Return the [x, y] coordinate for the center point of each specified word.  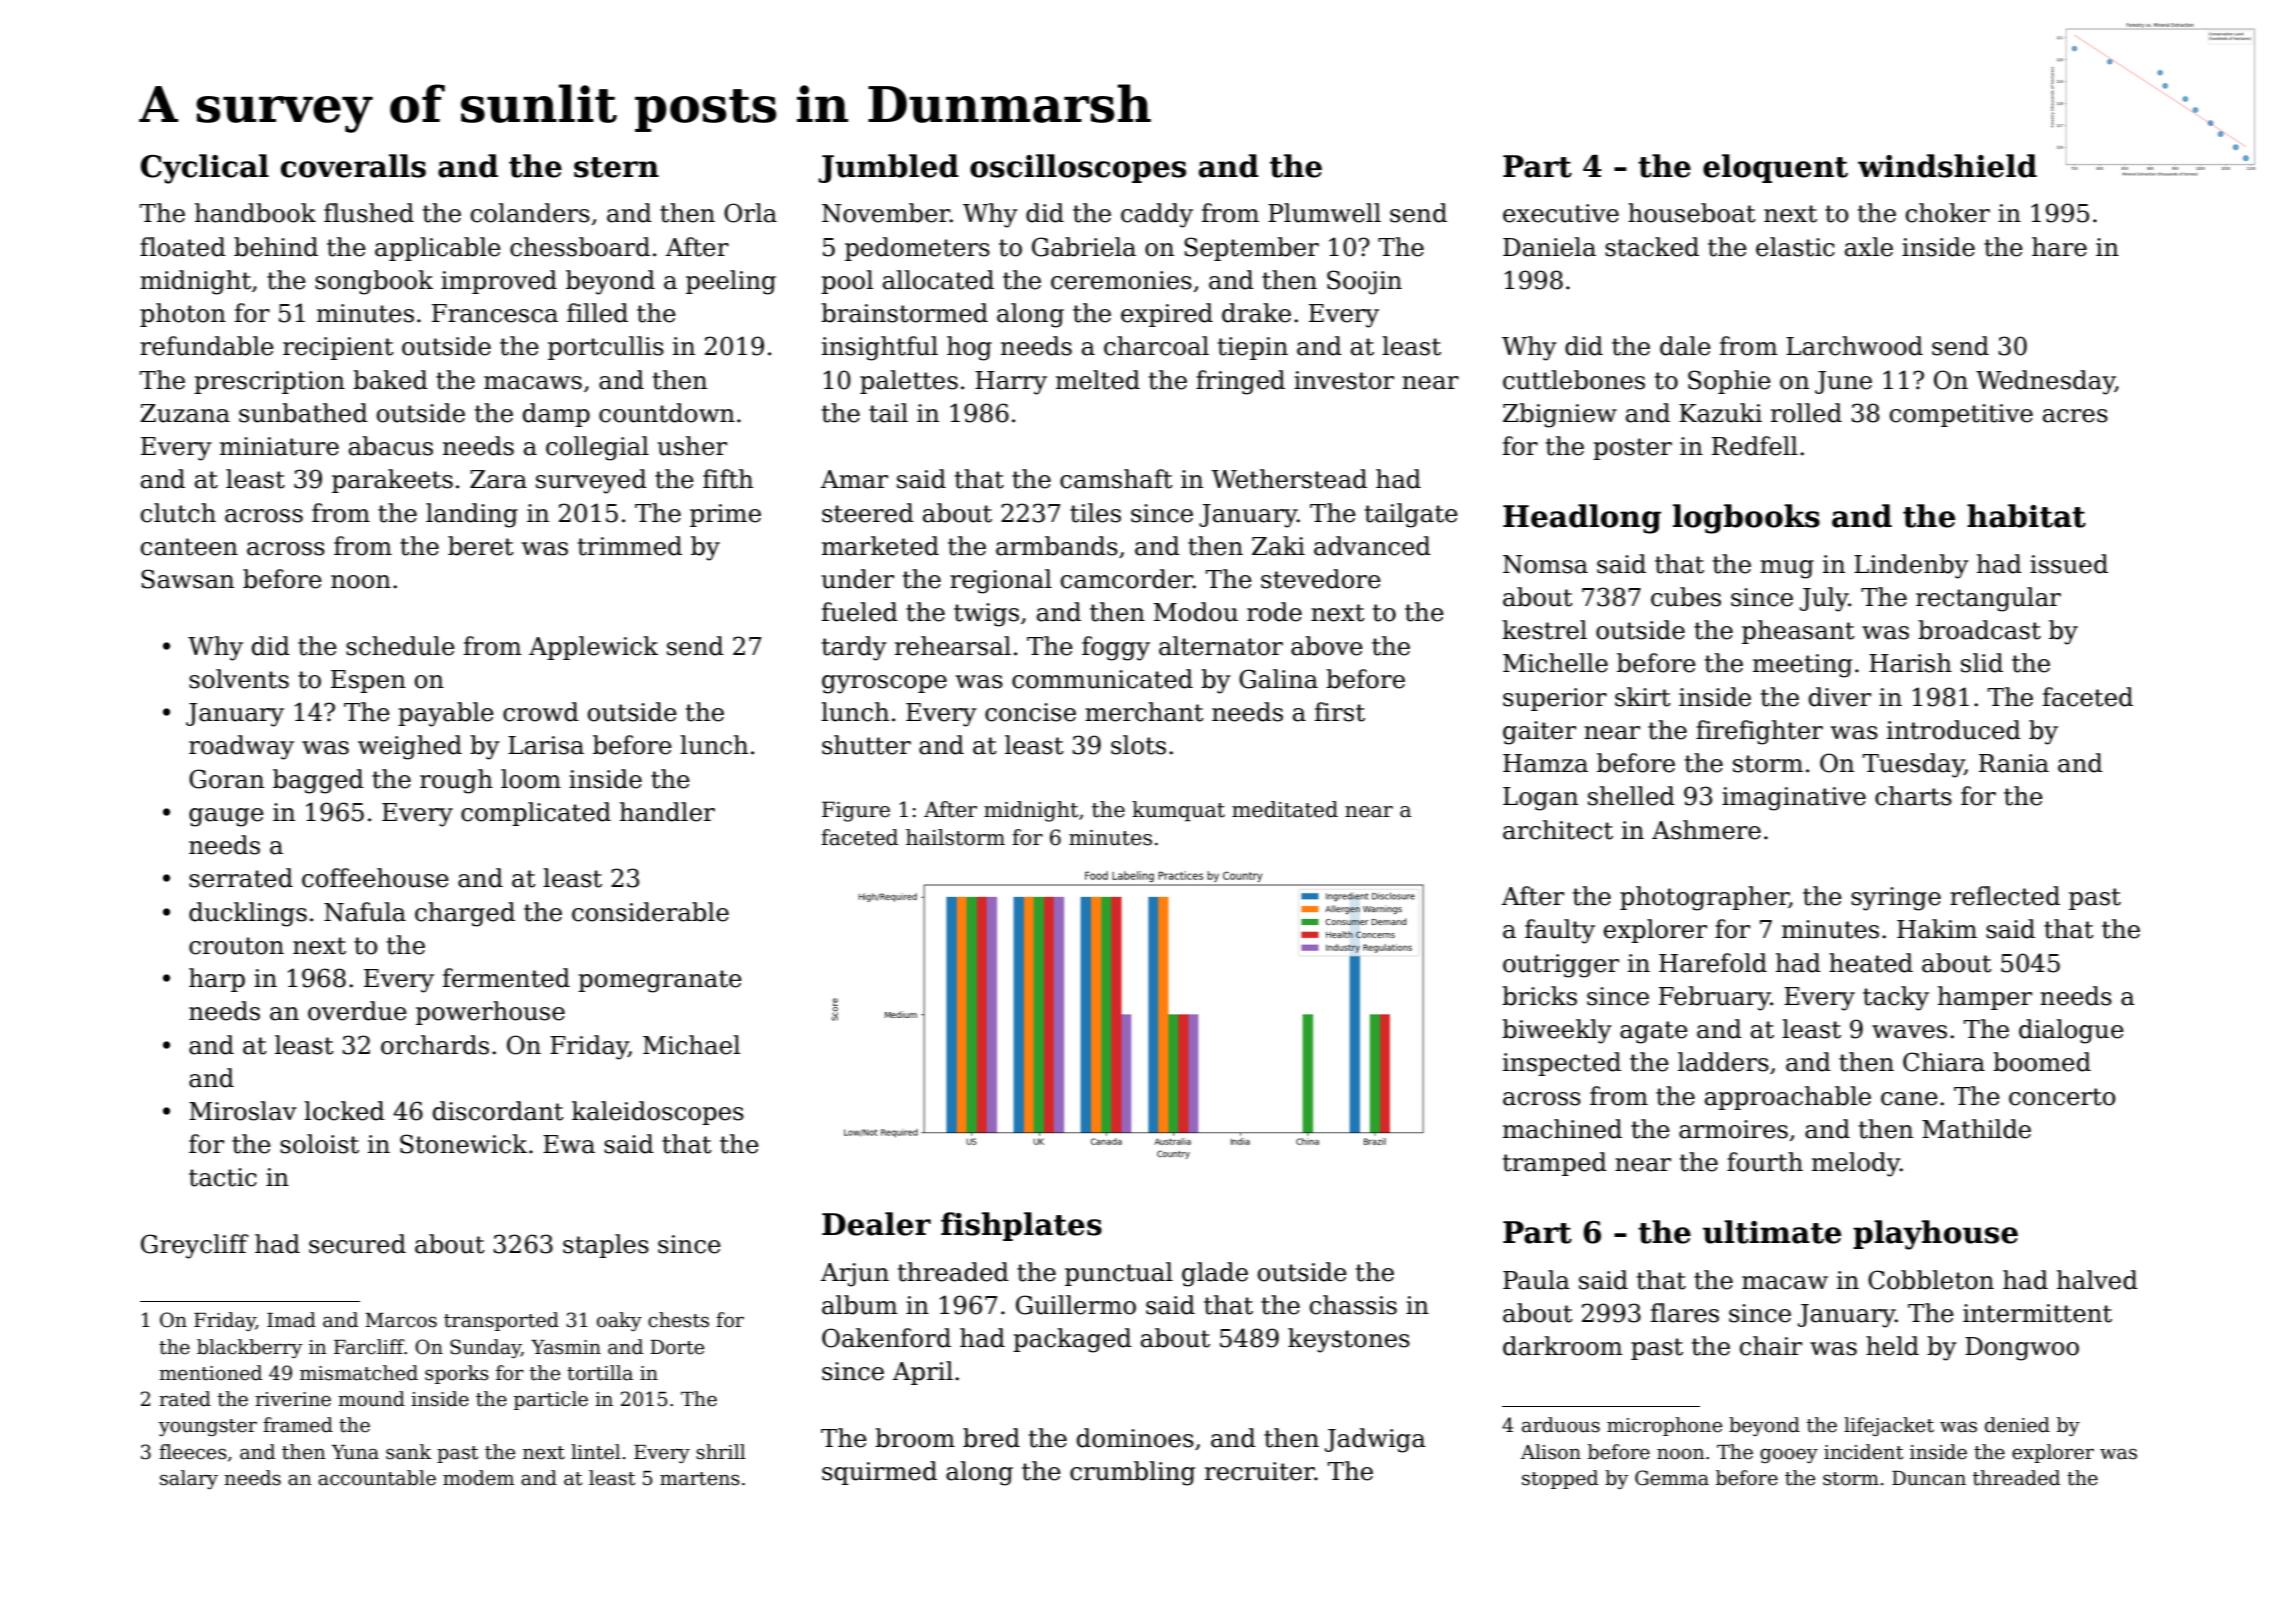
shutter [866, 745]
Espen [368, 681]
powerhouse [490, 1013]
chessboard [580, 247]
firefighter [1759, 732]
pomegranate [660, 981]
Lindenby [1911, 566]
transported [501, 1321]
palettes [909, 382]
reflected [2005, 896]
